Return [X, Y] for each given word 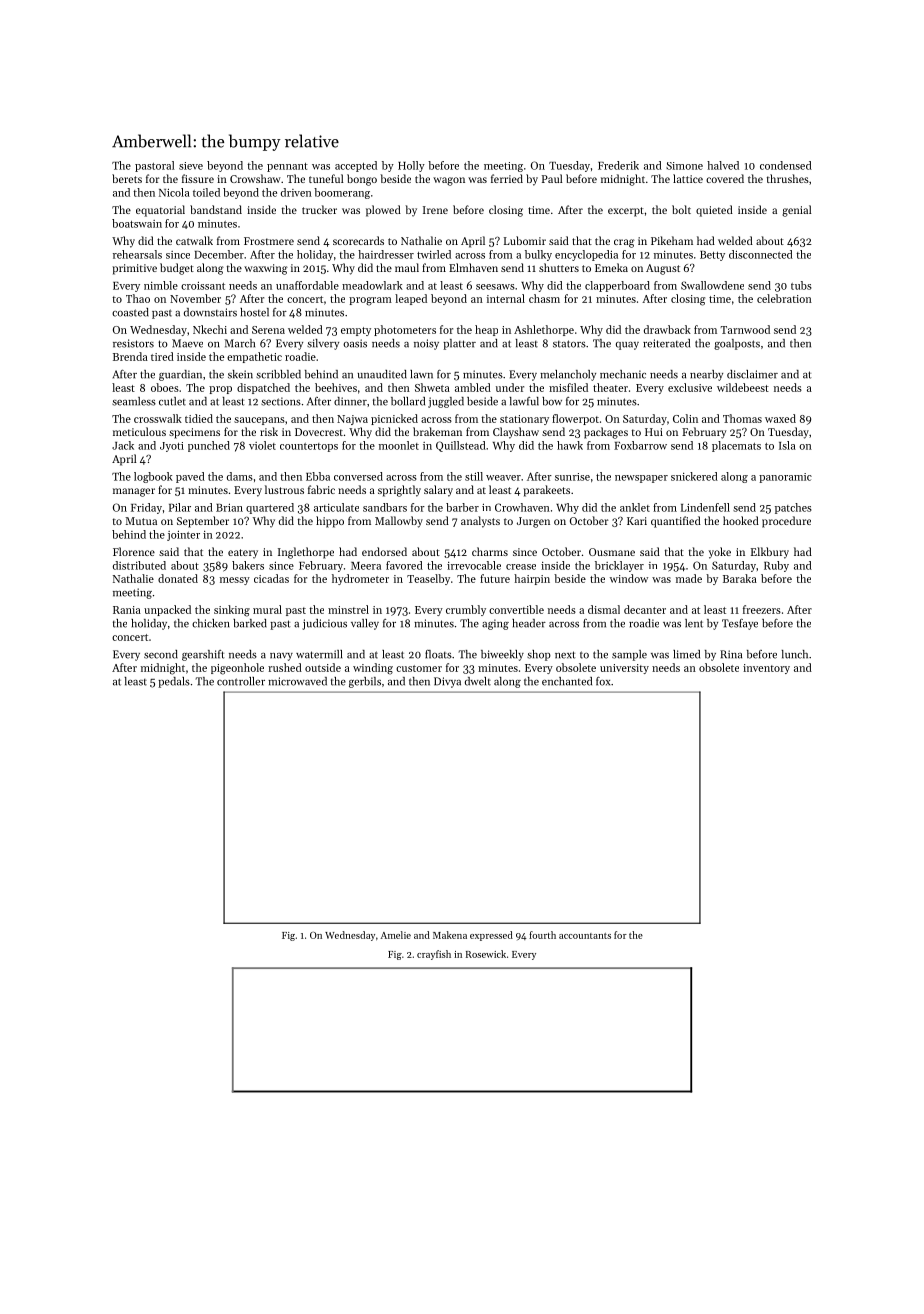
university [624, 669]
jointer [183, 536]
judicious [324, 624]
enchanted [567, 681]
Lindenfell [705, 507]
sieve [191, 166]
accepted [356, 166]
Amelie [395, 935]
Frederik [618, 165]
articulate [336, 507]
